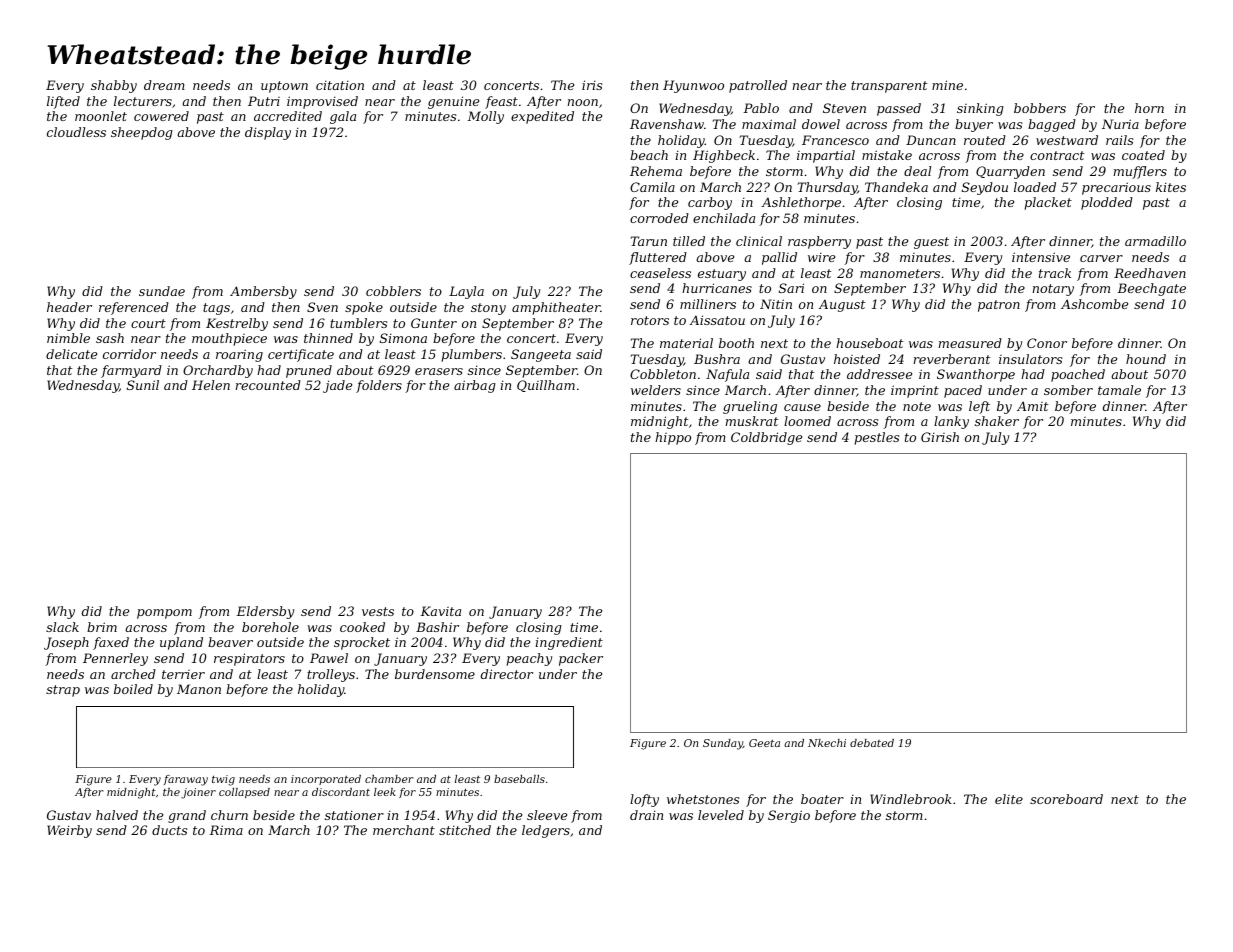 The height and width of the screenshot is (952, 1233). I want to click on Hyunwoo, so click(693, 86).
